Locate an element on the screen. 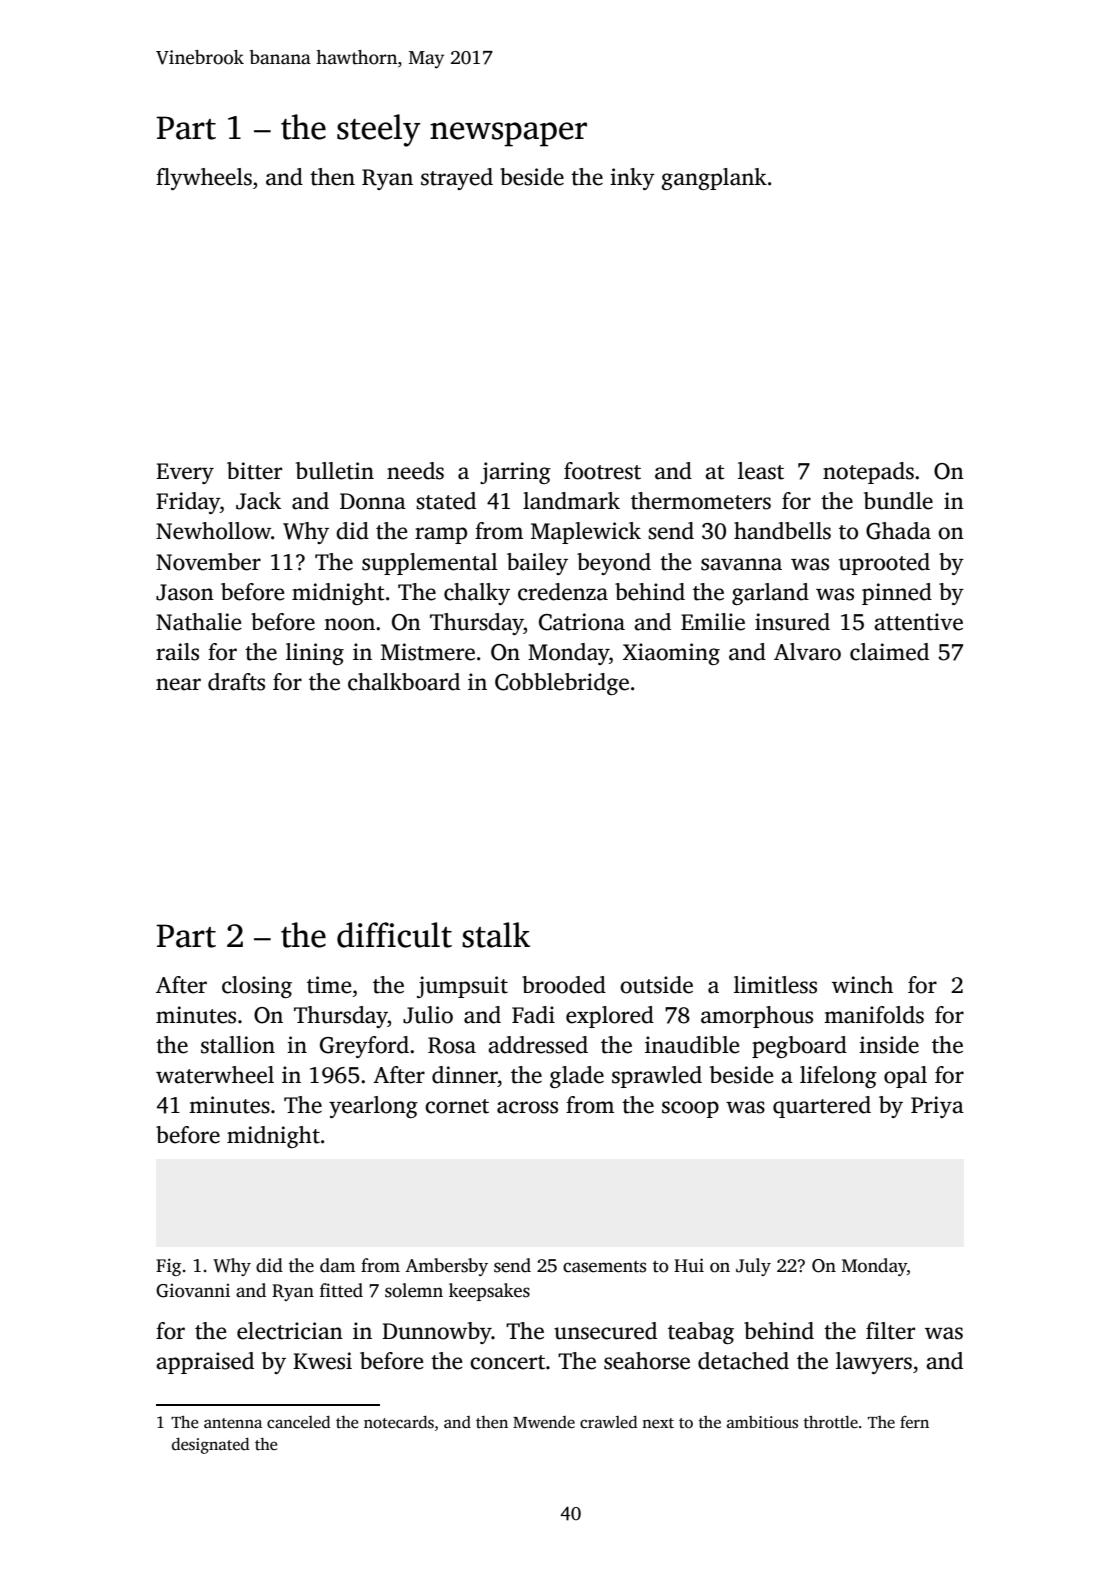 Image resolution: width=1120 pixels, height=1591 pixels. appraised is located at coordinates (205, 1363).
